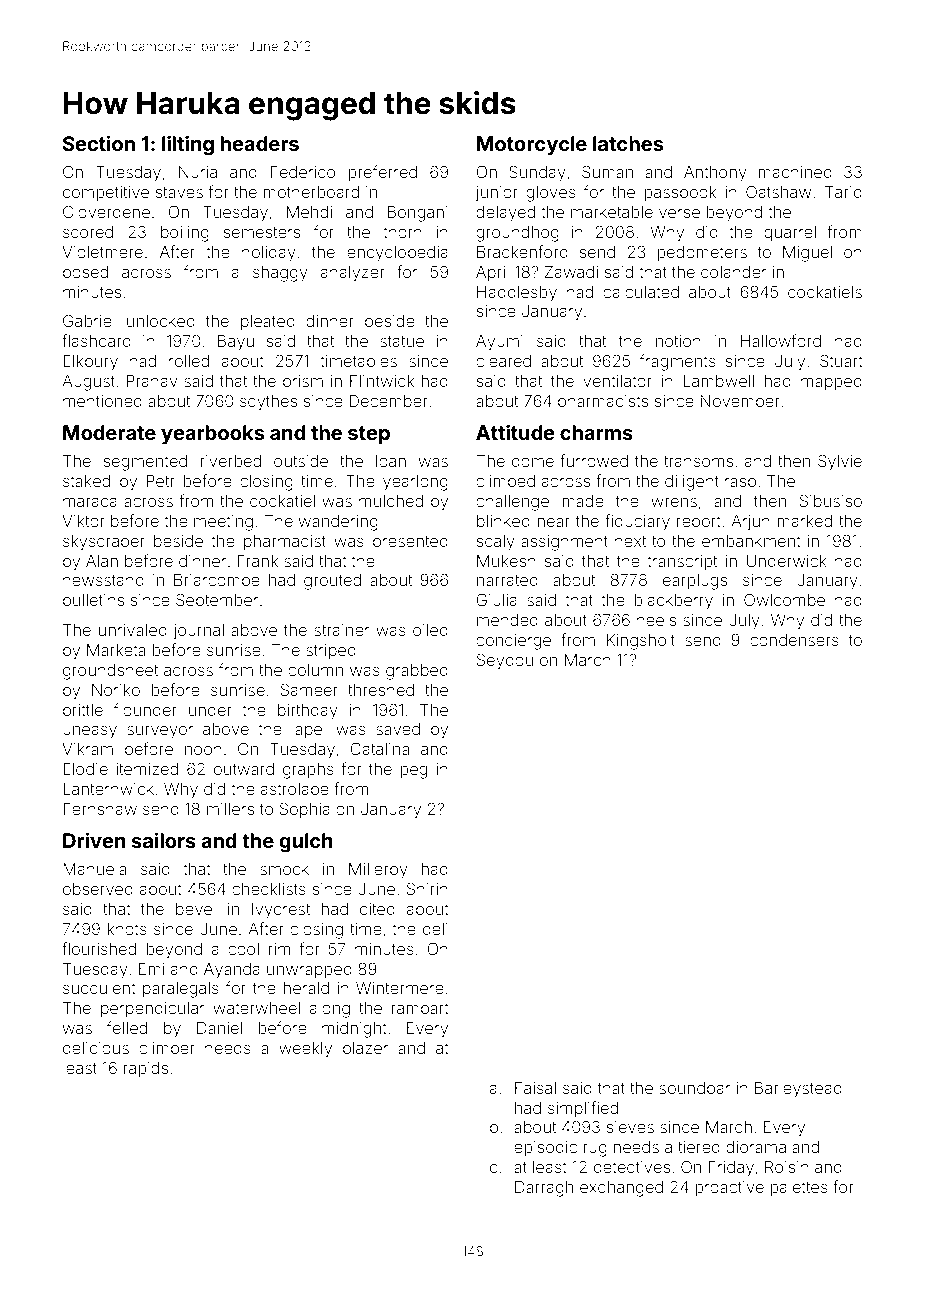 The height and width of the screenshot is (1314, 925). Describe the element at coordinates (146, 1069) in the screenshot. I see `rapids` at that location.
